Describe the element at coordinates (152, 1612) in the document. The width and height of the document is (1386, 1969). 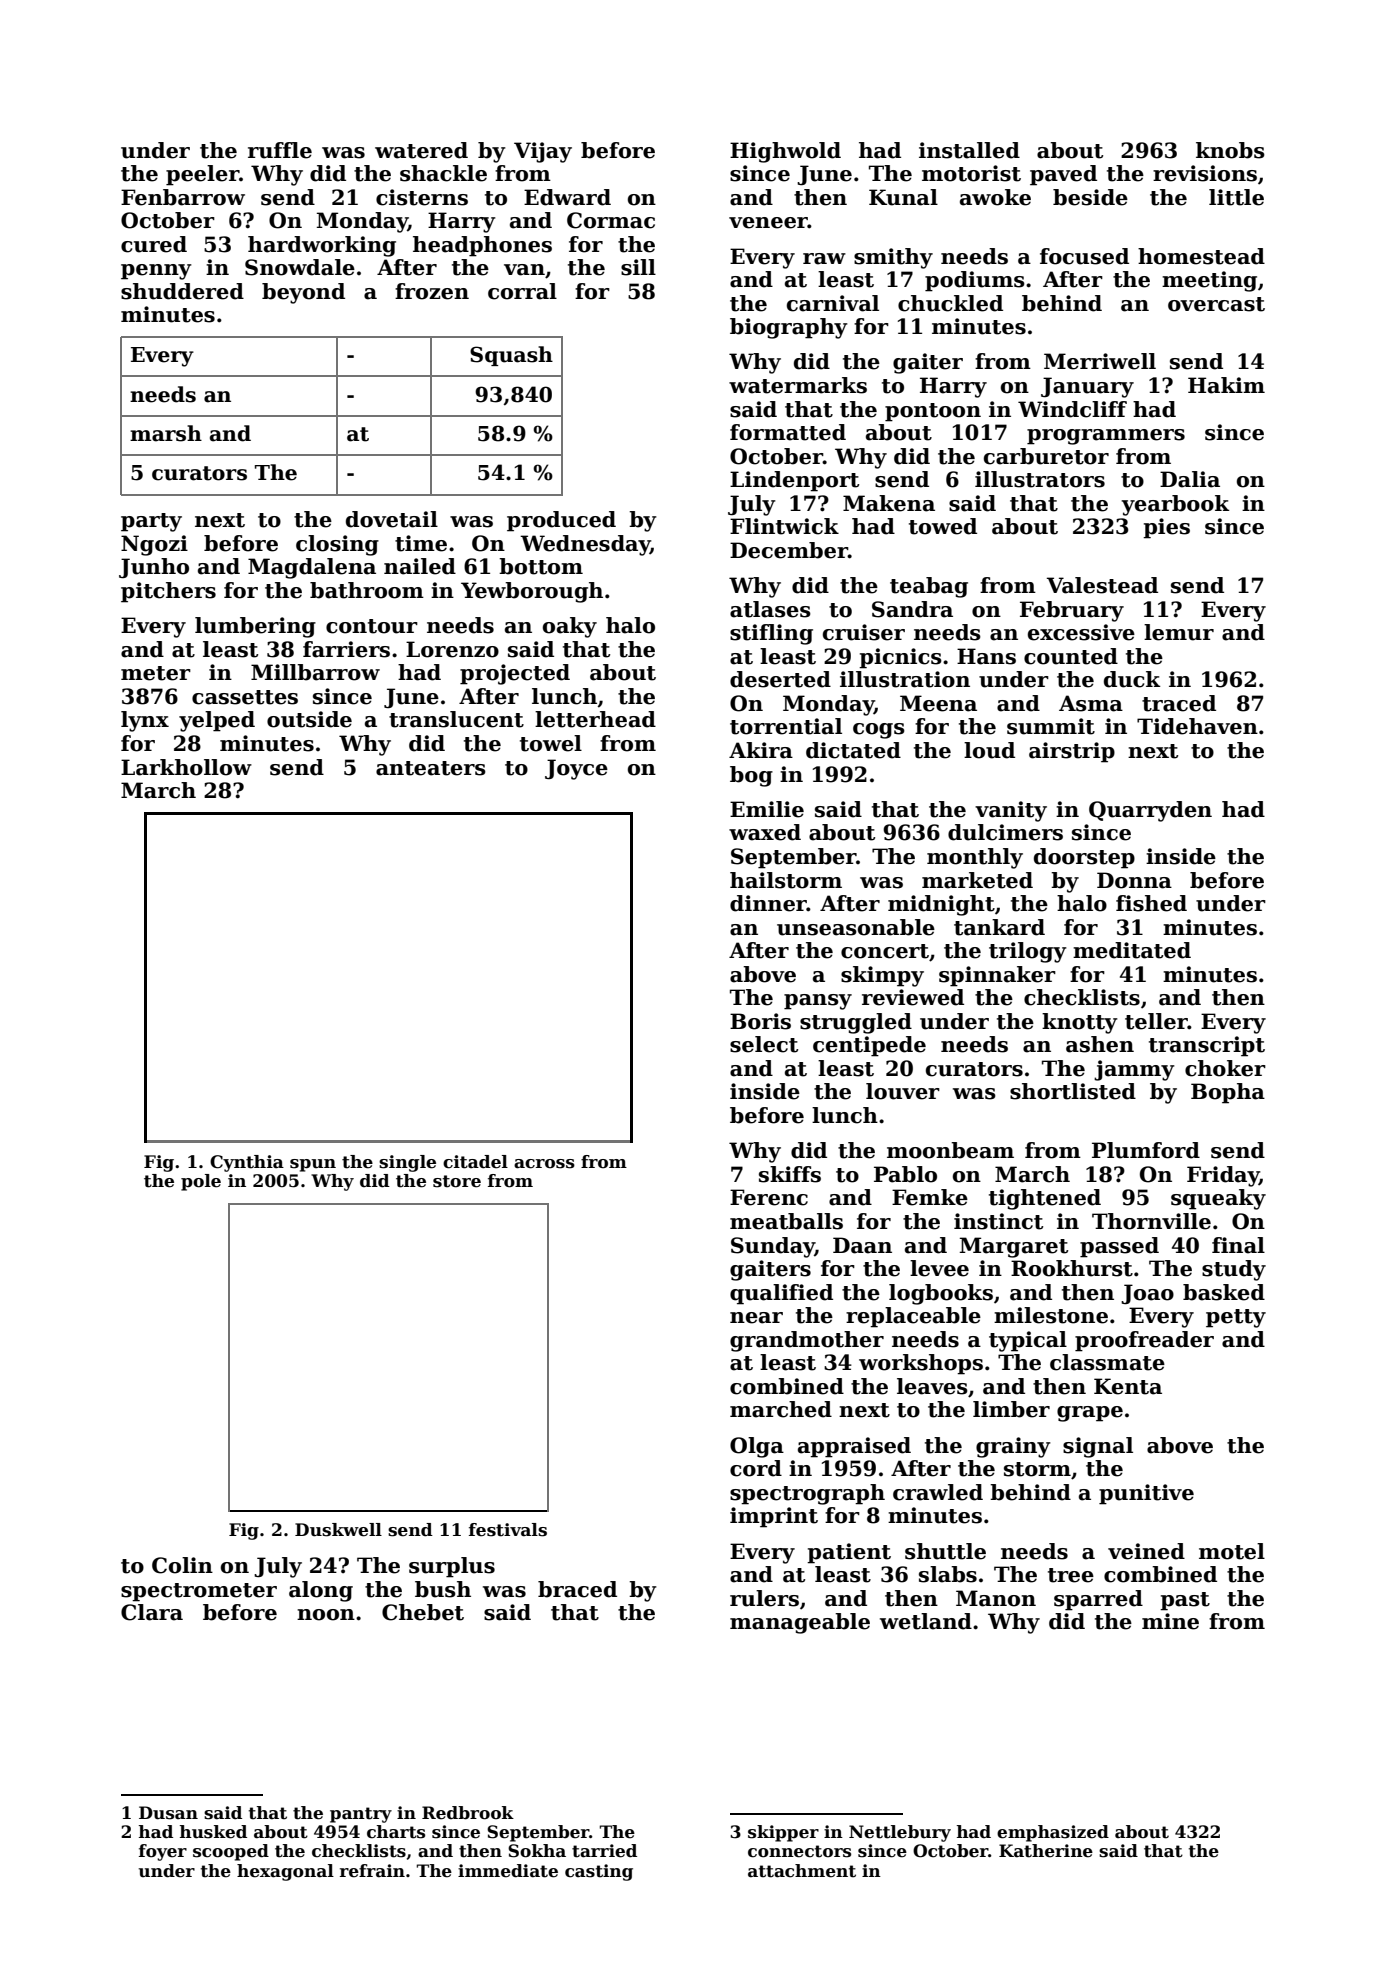
I see `Clara` at that location.
